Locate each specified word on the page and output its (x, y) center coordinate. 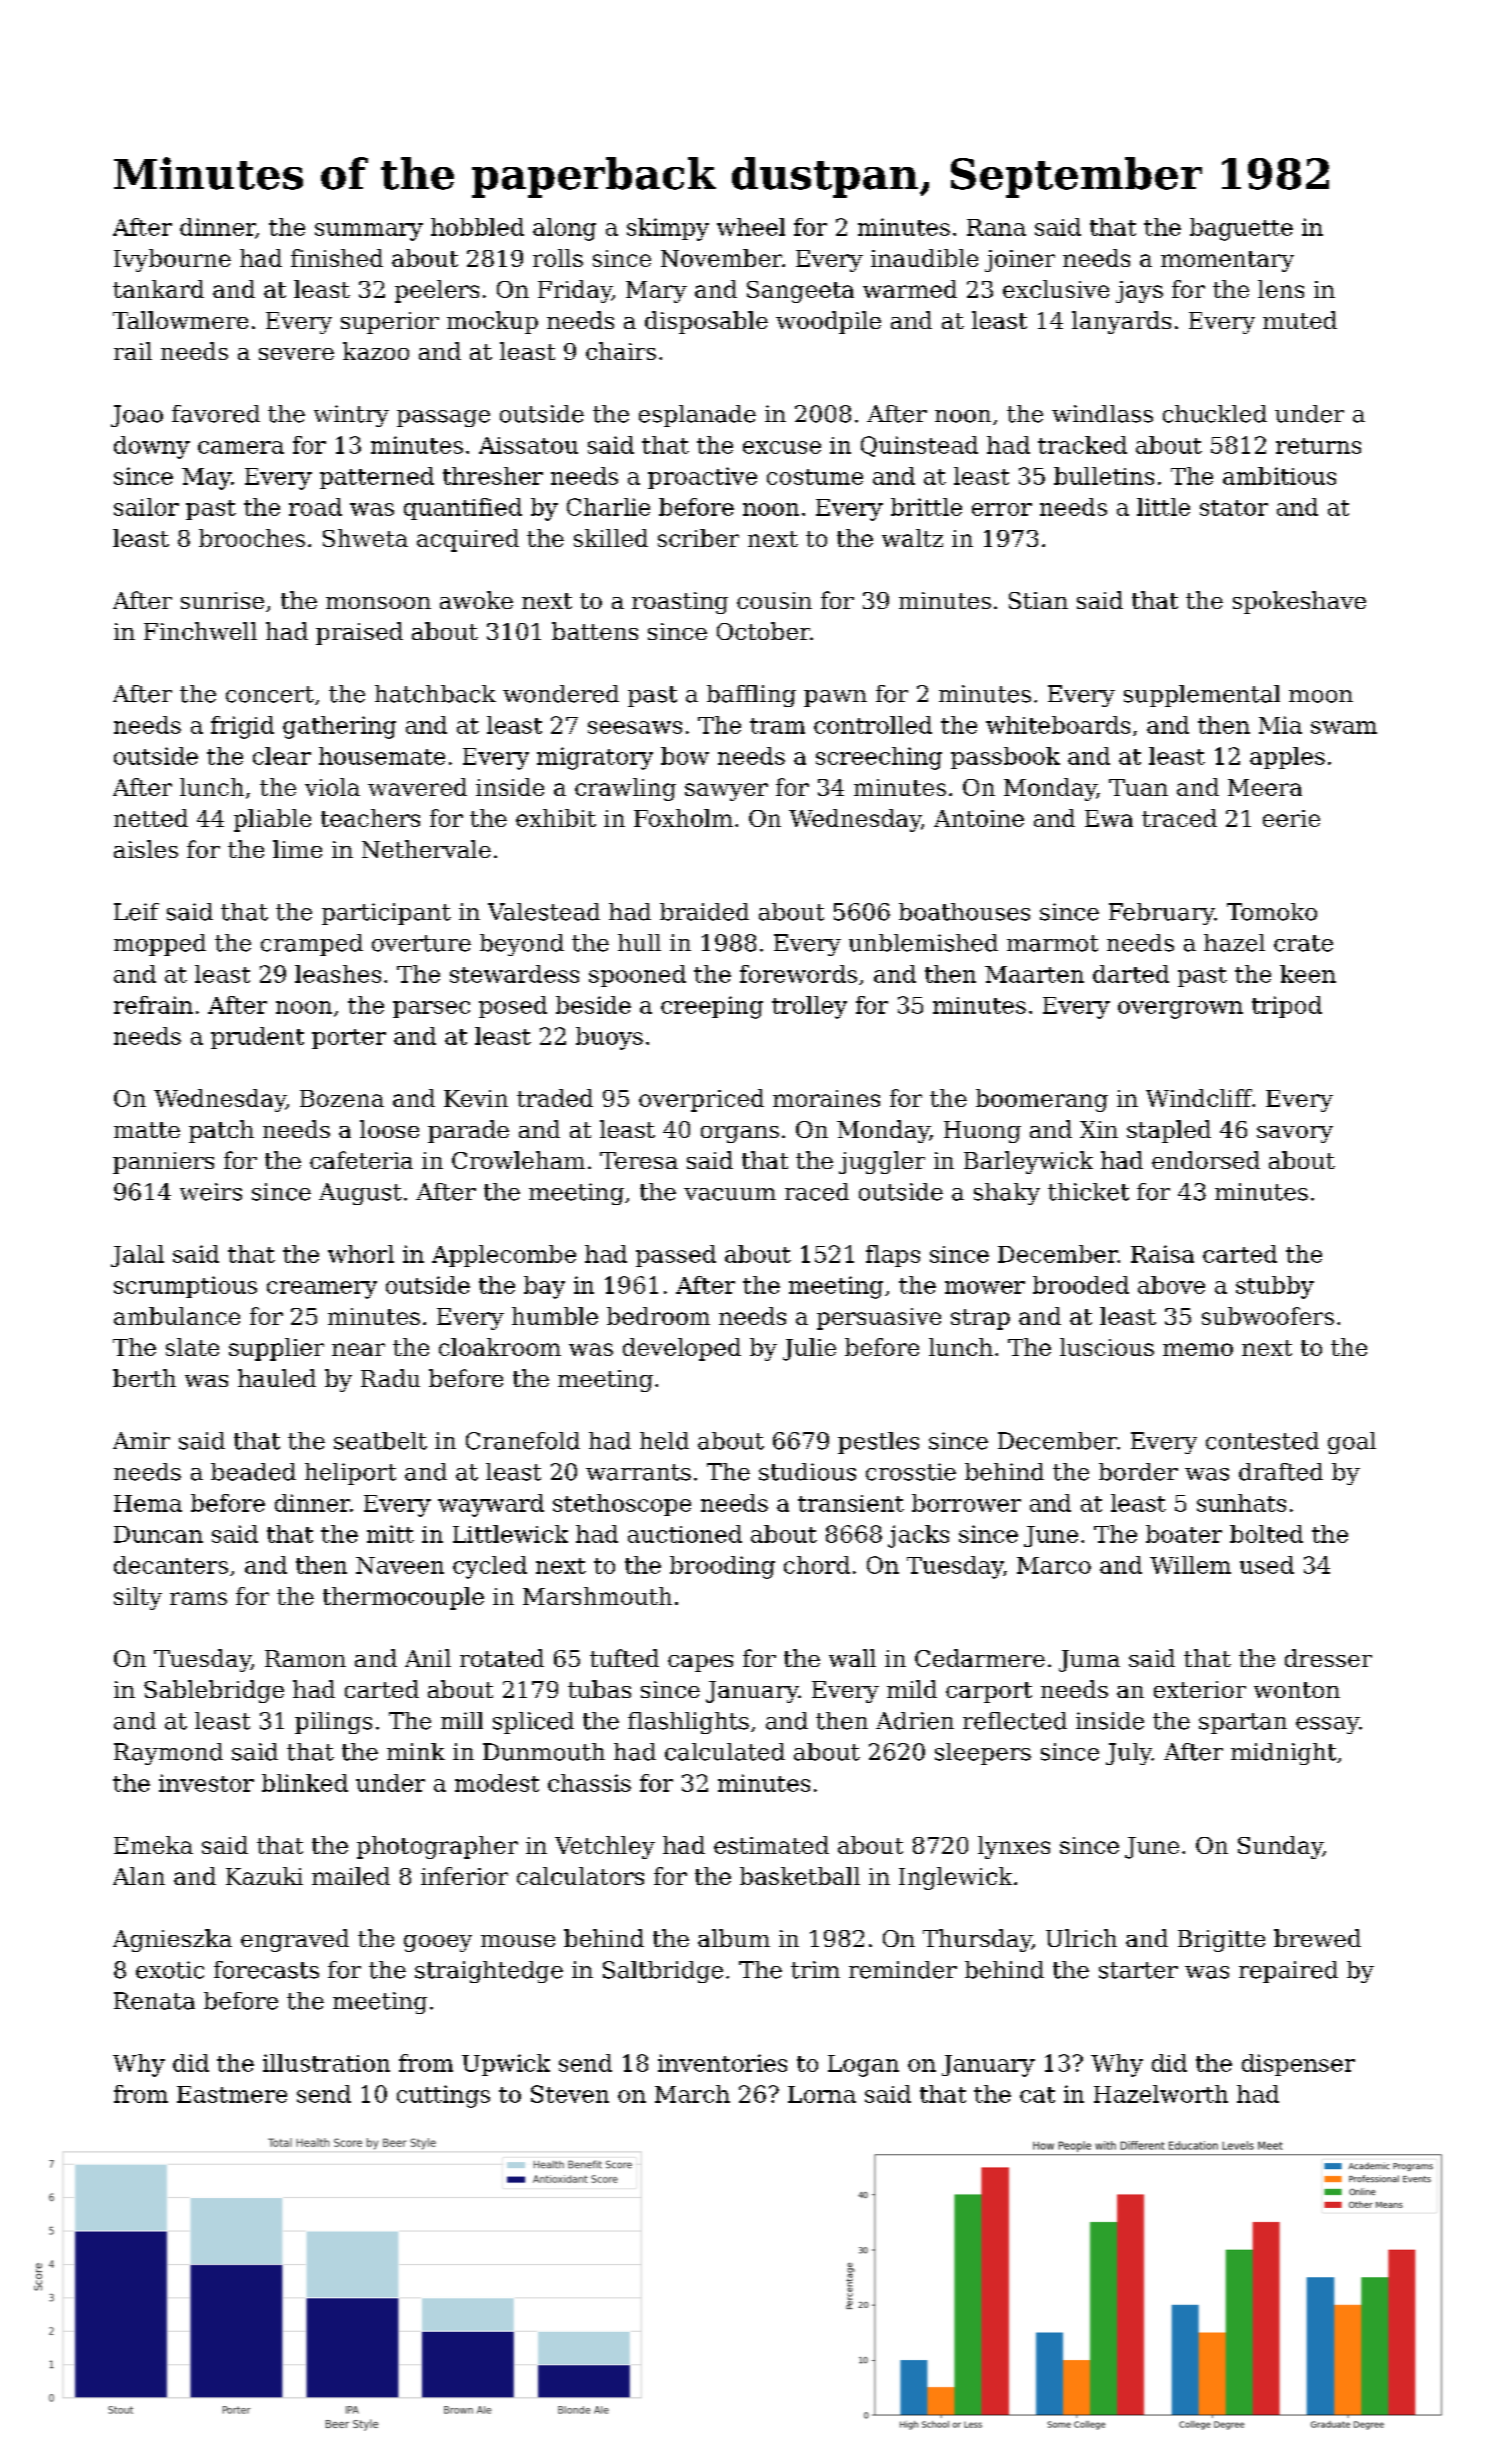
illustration (326, 2063)
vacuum (730, 1194)
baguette (1241, 229)
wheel (751, 227)
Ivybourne (172, 260)
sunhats (1241, 1503)
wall (852, 1658)
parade (468, 1131)
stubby (1275, 1287)
